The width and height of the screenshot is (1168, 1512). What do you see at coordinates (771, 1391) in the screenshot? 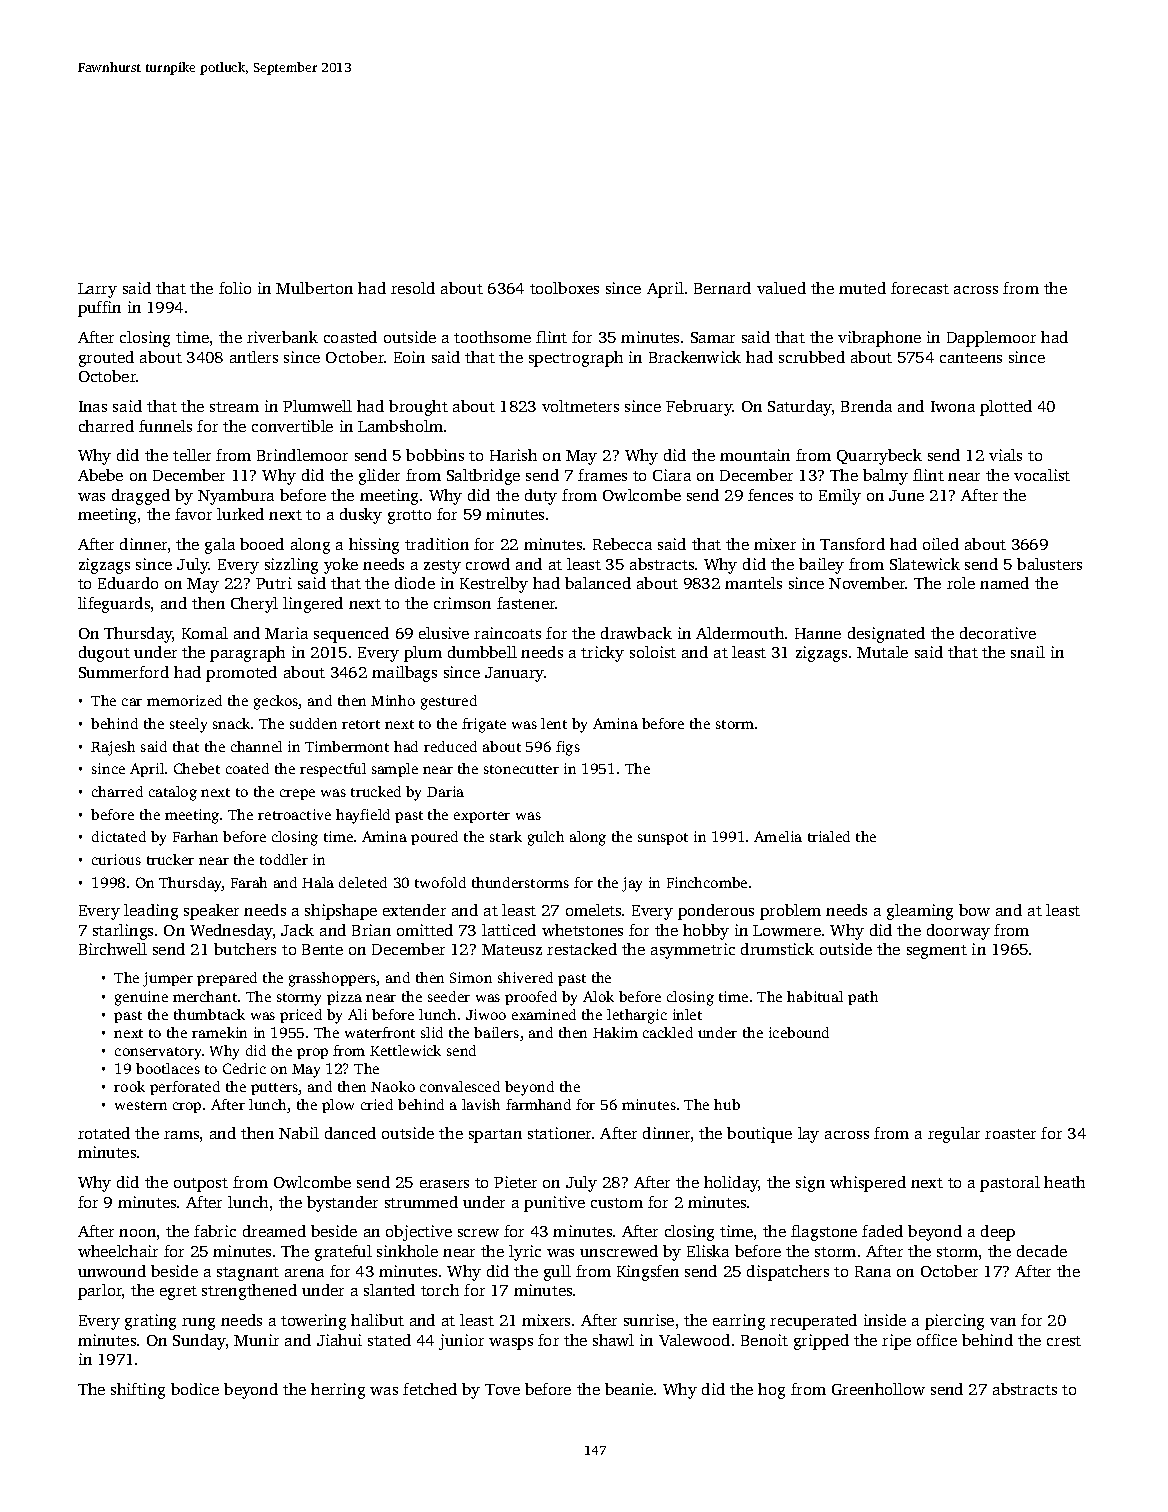
I see `hog` at bounding box center [771, 1391].
